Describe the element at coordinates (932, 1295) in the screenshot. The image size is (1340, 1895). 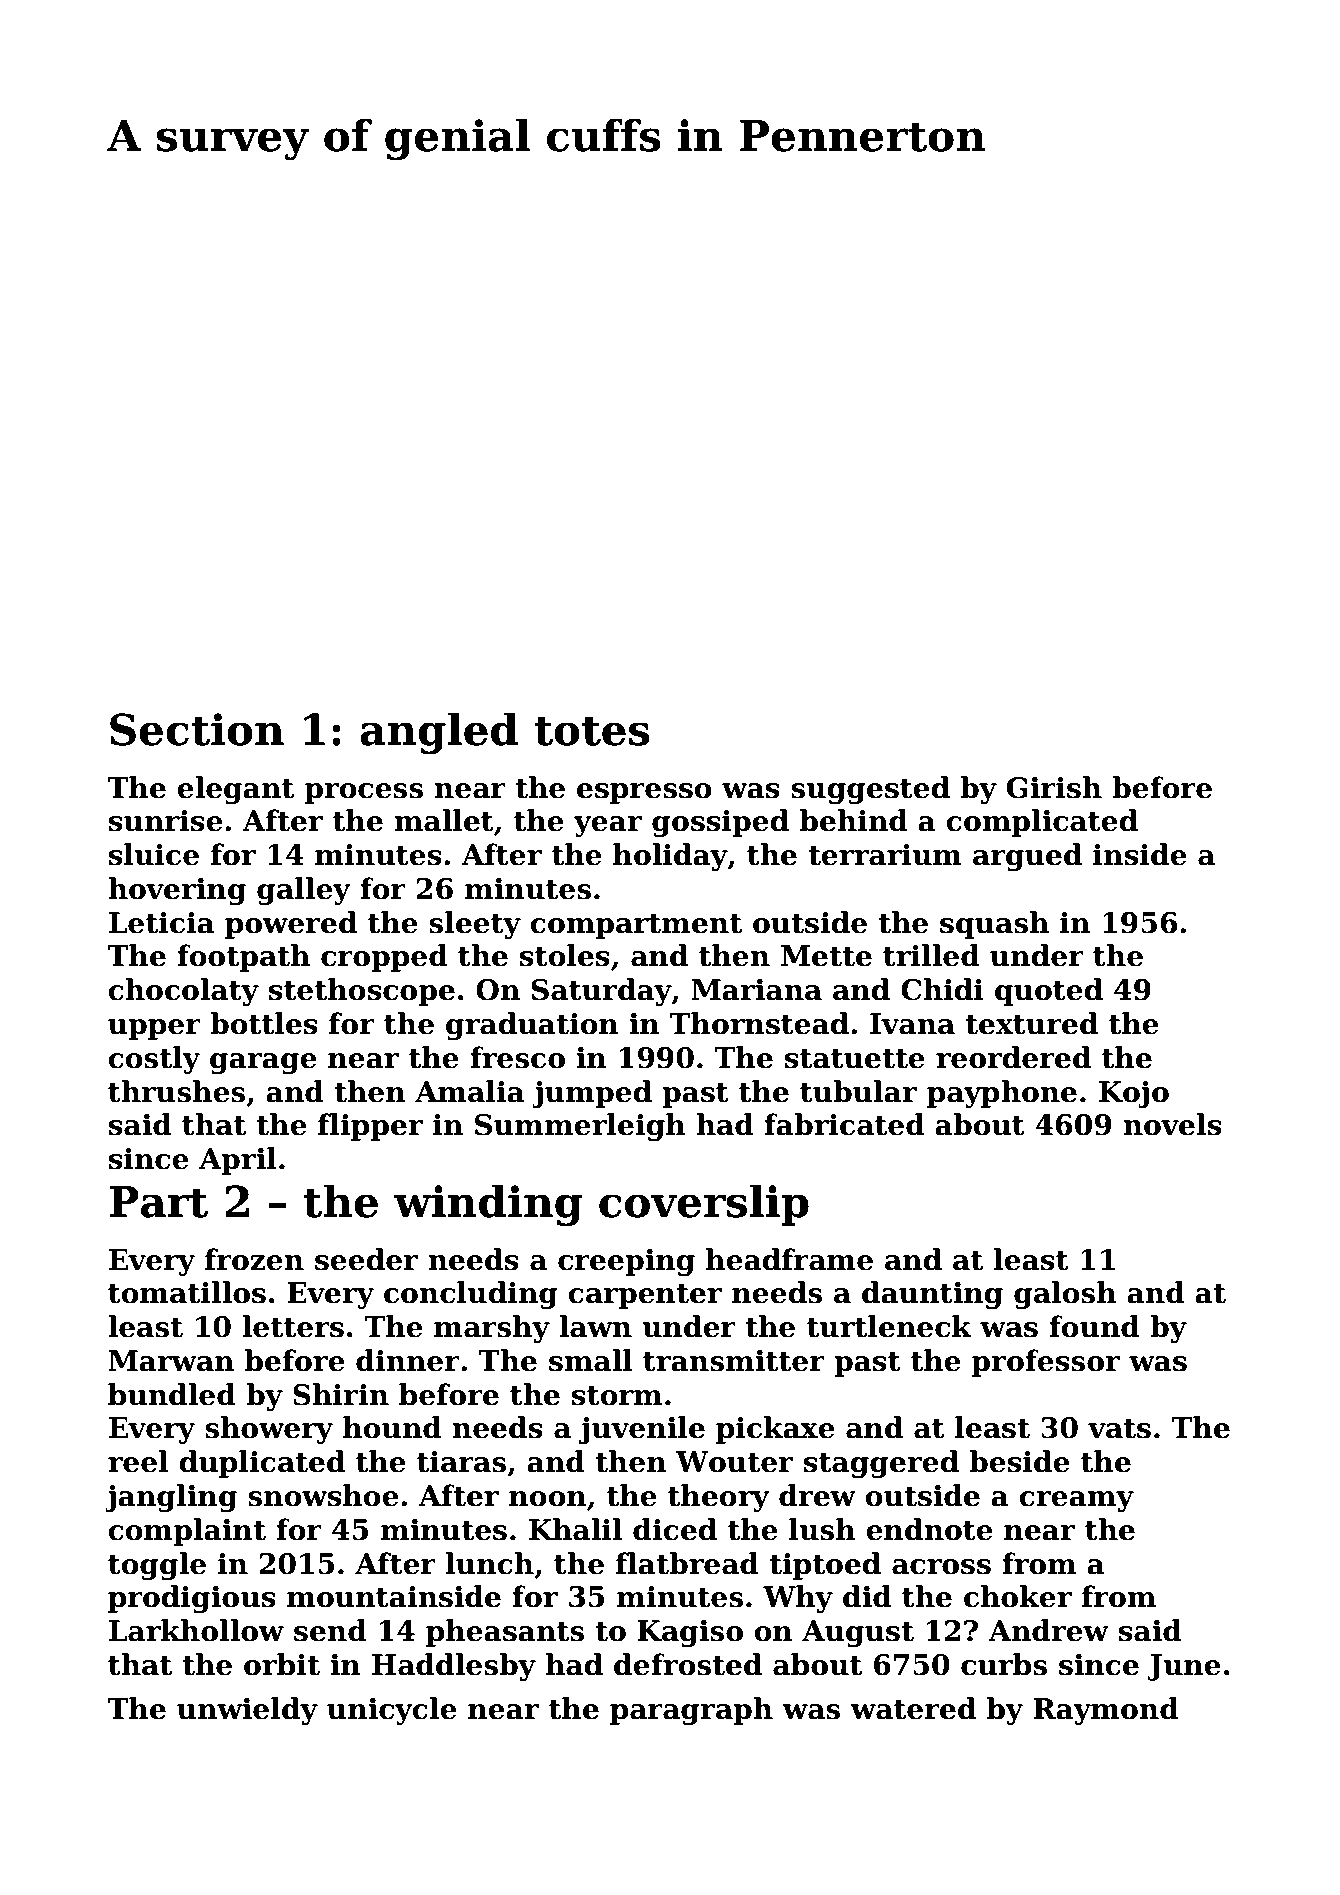
I see `daunting` at that location.
